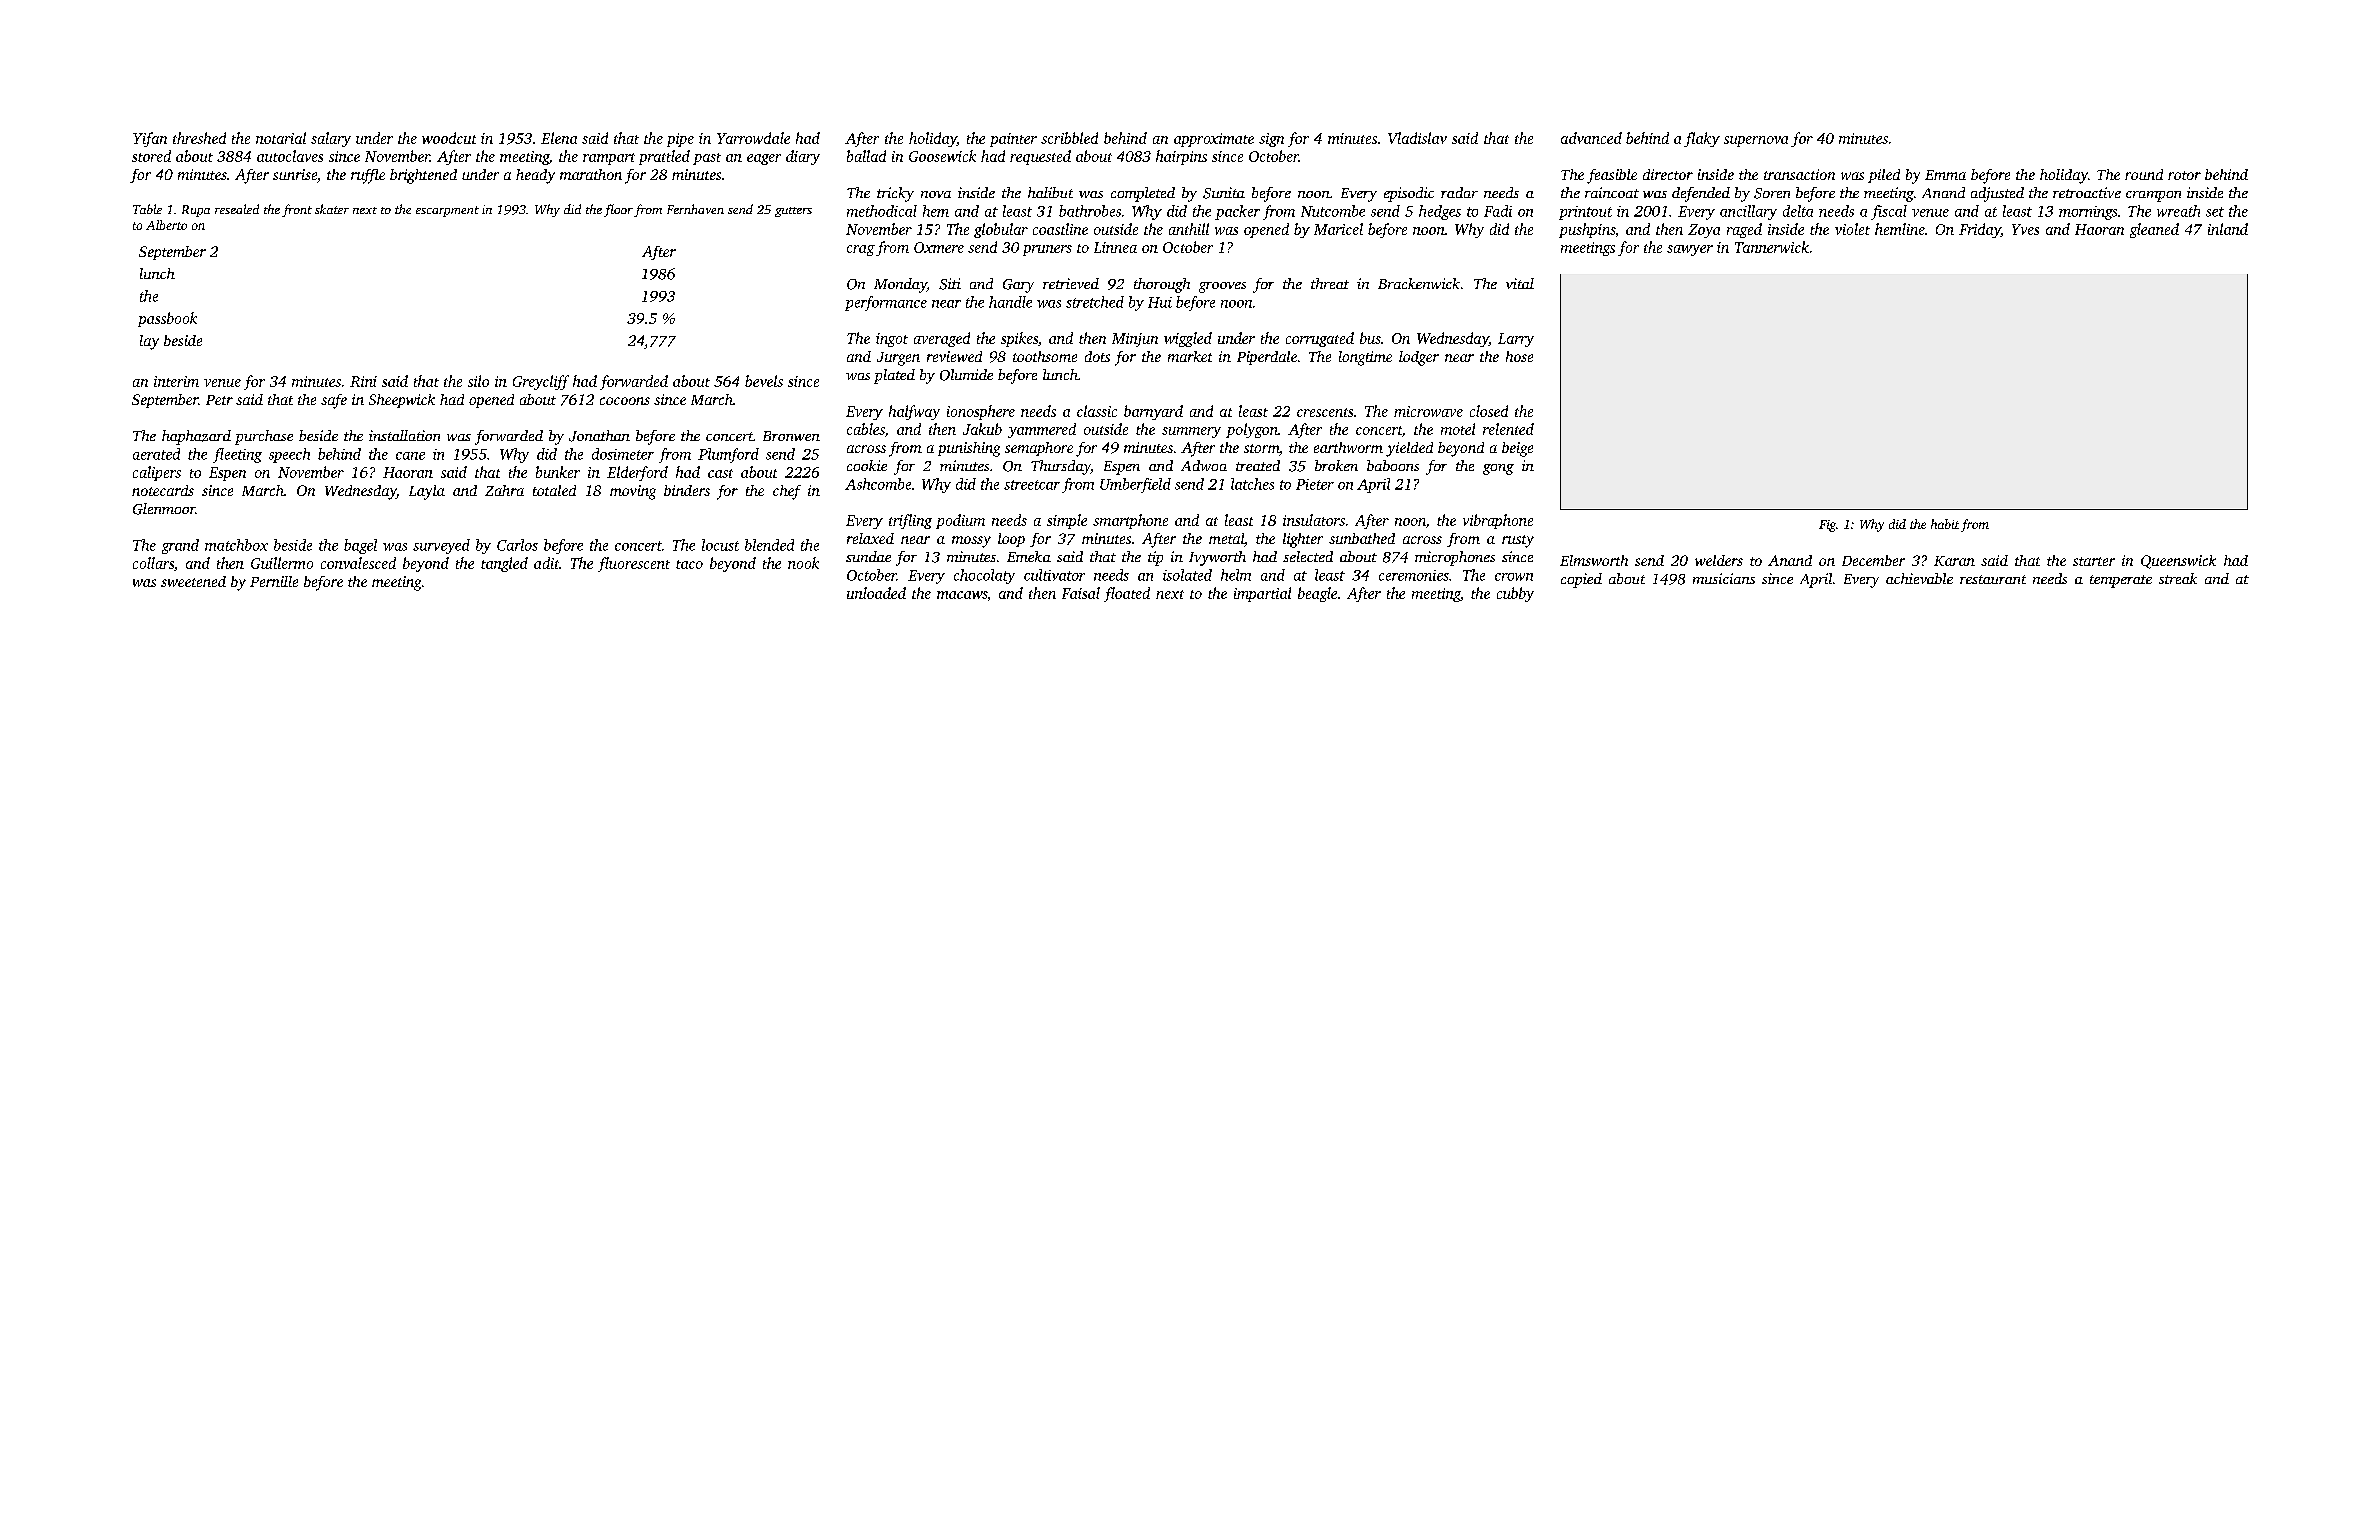 This page has height=1540, width=2380. Describe the element at coordinates (1517, 449) in the page. I see `beige` at that location.
